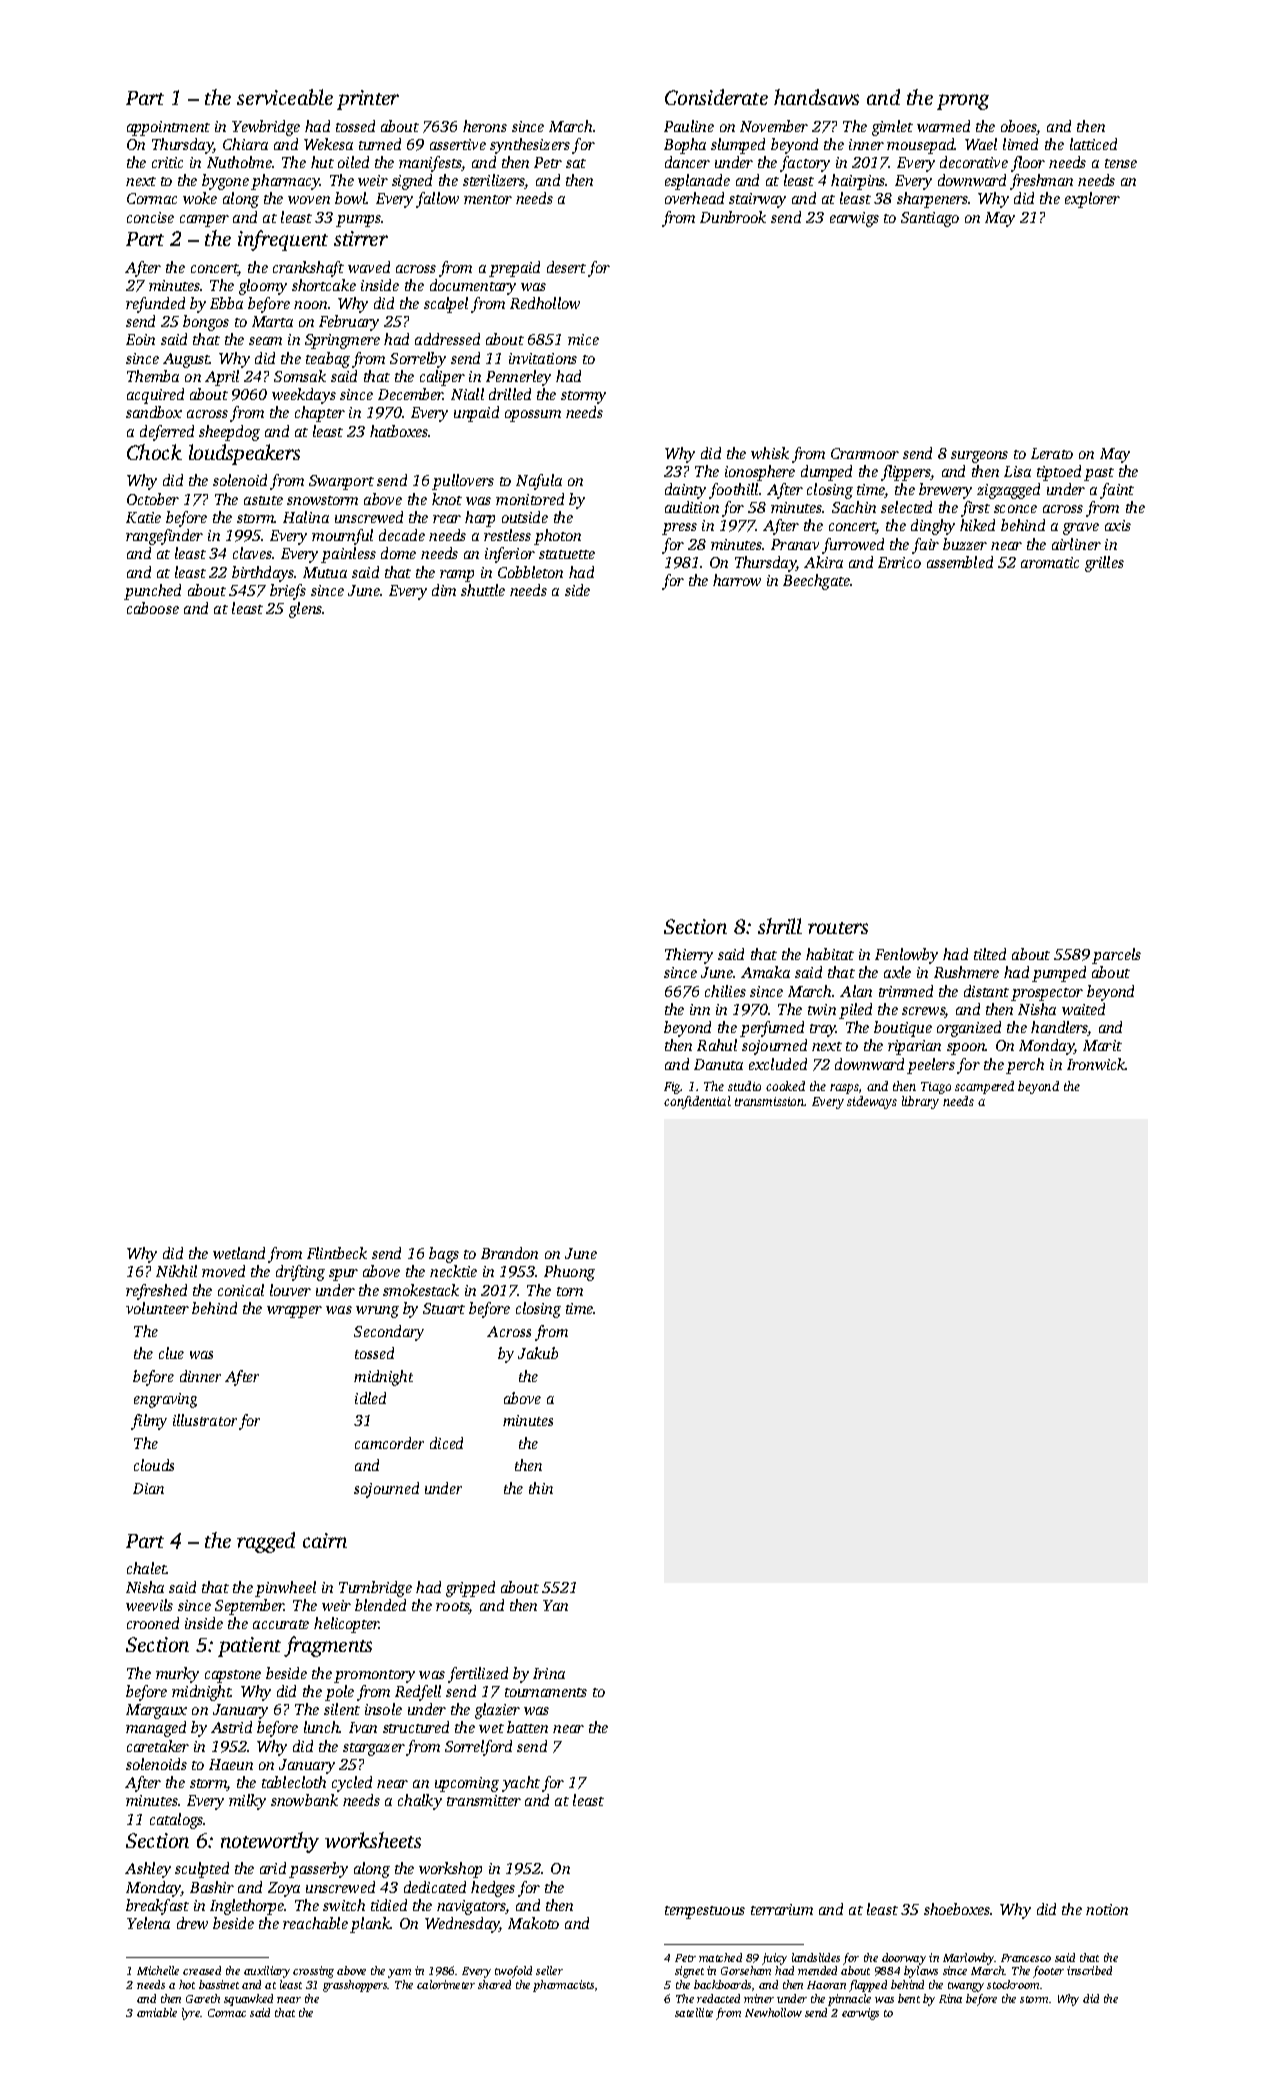 Image resolution: width=1274 pixels, height=2098 pixels. I want to click on pharmacists, so click(563, 1986).
